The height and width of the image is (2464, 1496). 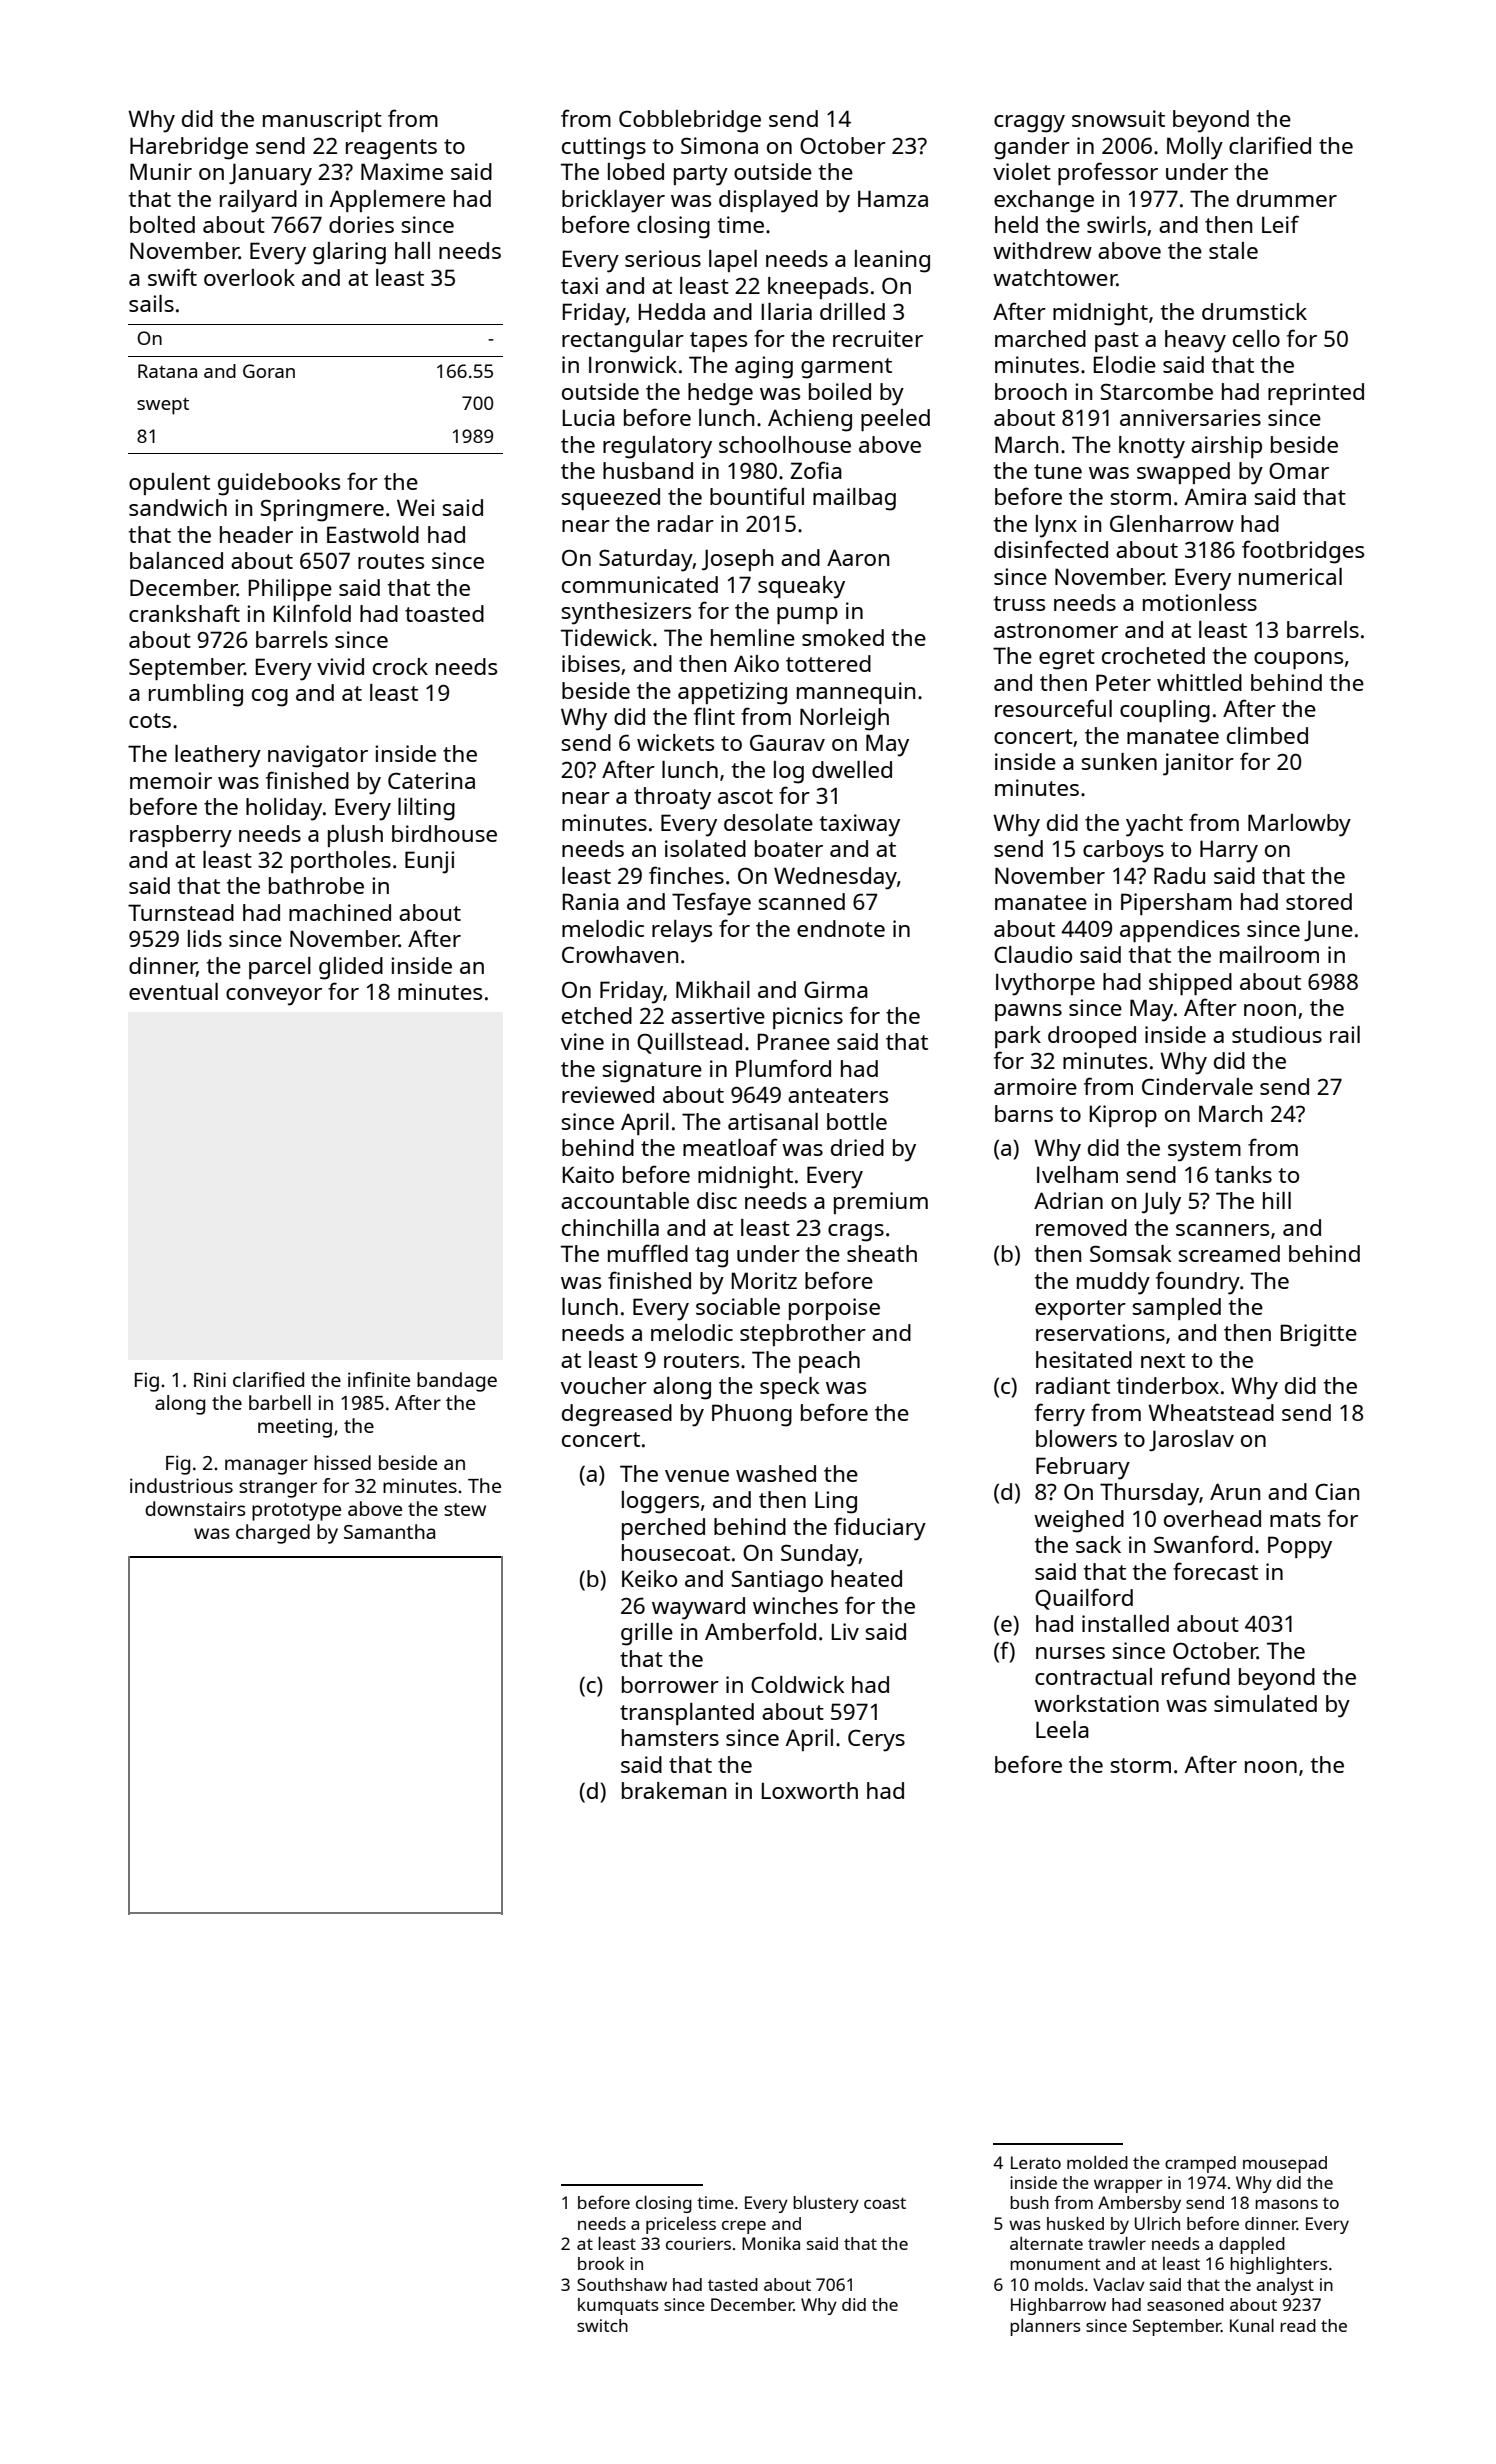 What do you see at coordinates (1118, 118) in the image?
I see `snowsuit` at bounding box center [1118, 118].
